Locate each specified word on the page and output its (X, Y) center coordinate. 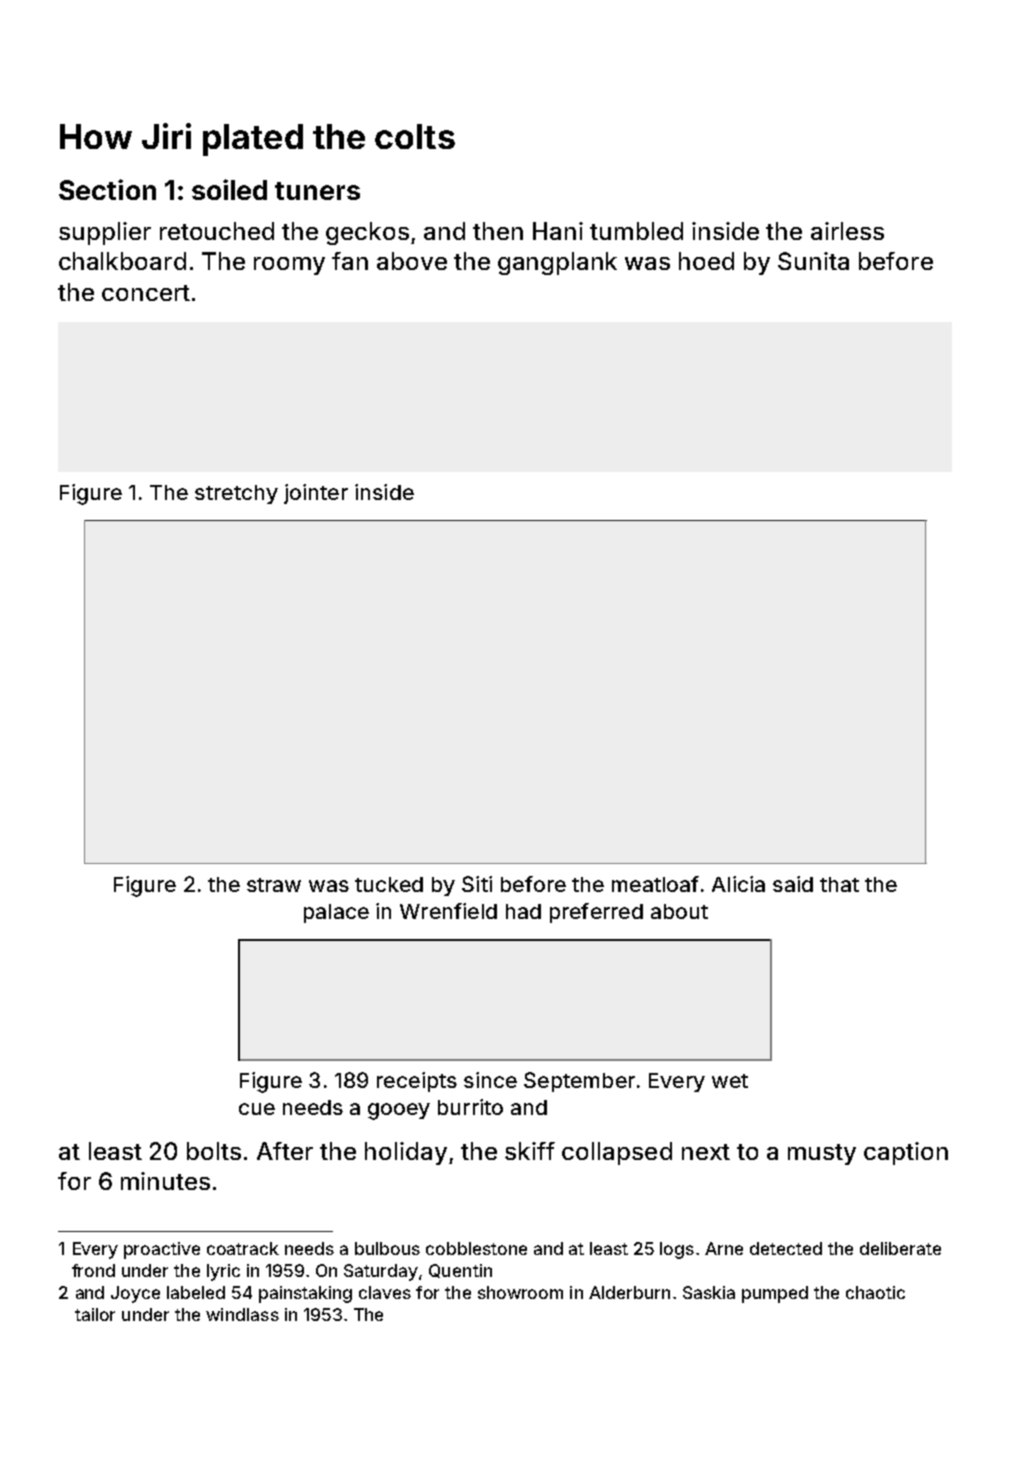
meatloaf (655, 884)
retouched (217, 231)
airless (847, 231)
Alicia (738, 884)
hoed (706, 261)
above (412, 261)
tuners (317, 191)
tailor (95, 1314)
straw (274, 885)
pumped (775, 1294)
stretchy (236, 494)
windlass (242, 1314)
